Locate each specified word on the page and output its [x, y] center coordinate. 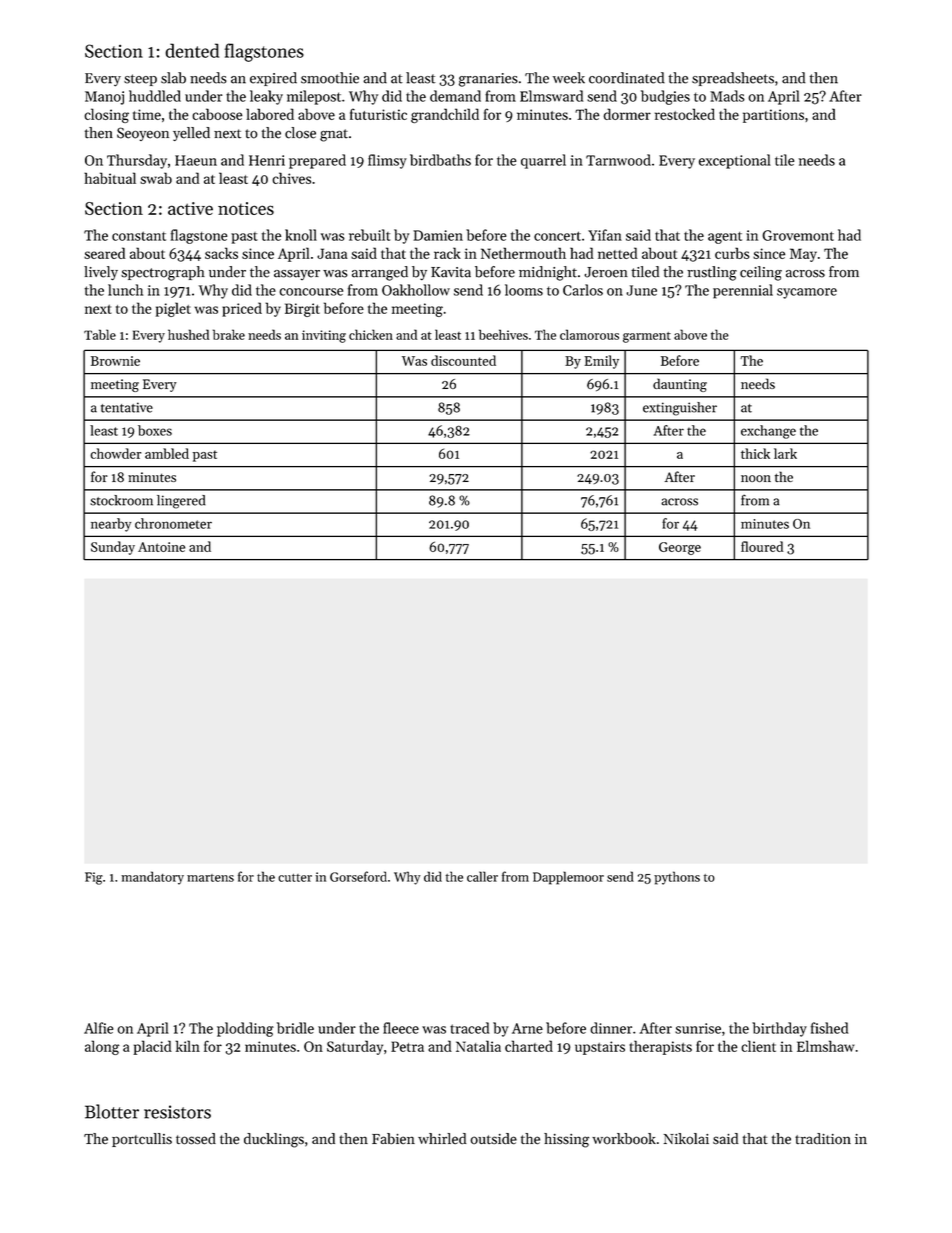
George [680, 548]
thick [755, 453]
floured [762, 546]
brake [229, 334]
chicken [371, 334]
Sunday [113, 548]
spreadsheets [733, 79]
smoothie [330, 78]
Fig [94, 878]
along [102, 1047]
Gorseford [358, 876]
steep [140, 80]
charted [529, 1046]
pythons [677, 878]
